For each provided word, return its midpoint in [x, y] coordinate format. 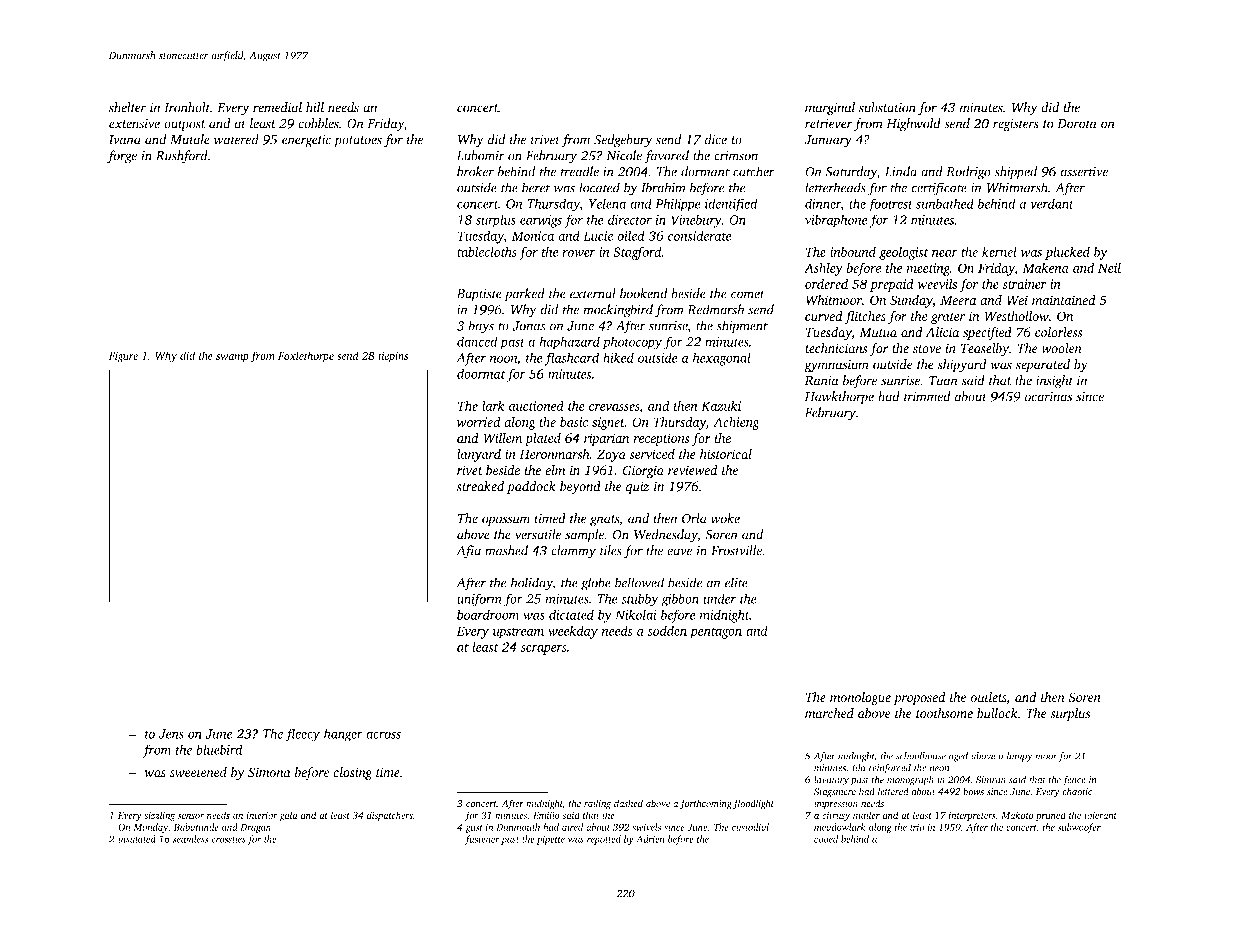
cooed [826, 839]
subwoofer [1079, 828]
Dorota [1077, 124]
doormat [481, 373]
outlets [988, 697]
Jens [171, 734]
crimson [736, 156]
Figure [123, 357]
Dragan [255, 828]
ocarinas [1048, 397]
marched [829, 713]
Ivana [125, 140]
